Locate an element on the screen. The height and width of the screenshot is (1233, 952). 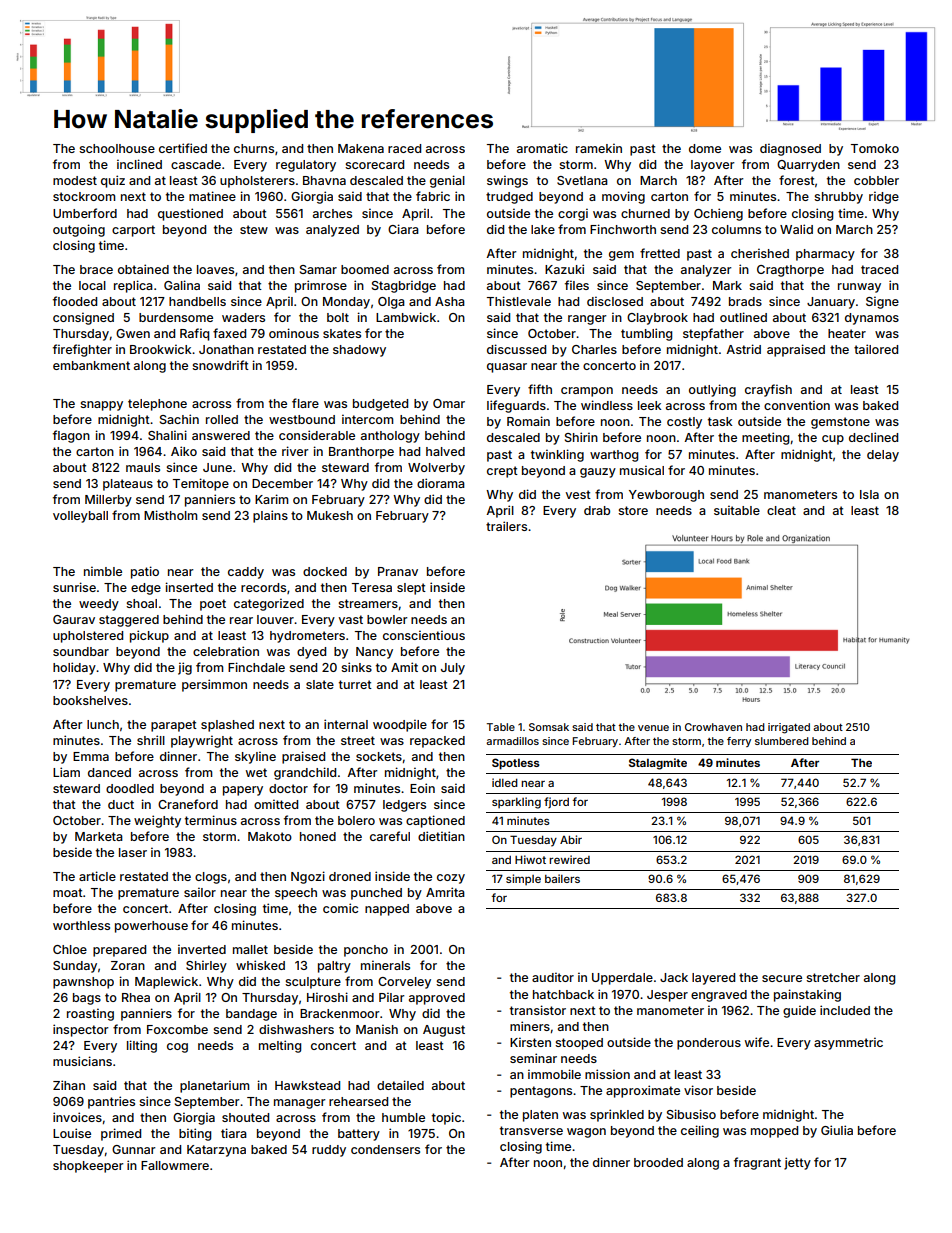
diagnosed is located at coordinates (790, 149).
